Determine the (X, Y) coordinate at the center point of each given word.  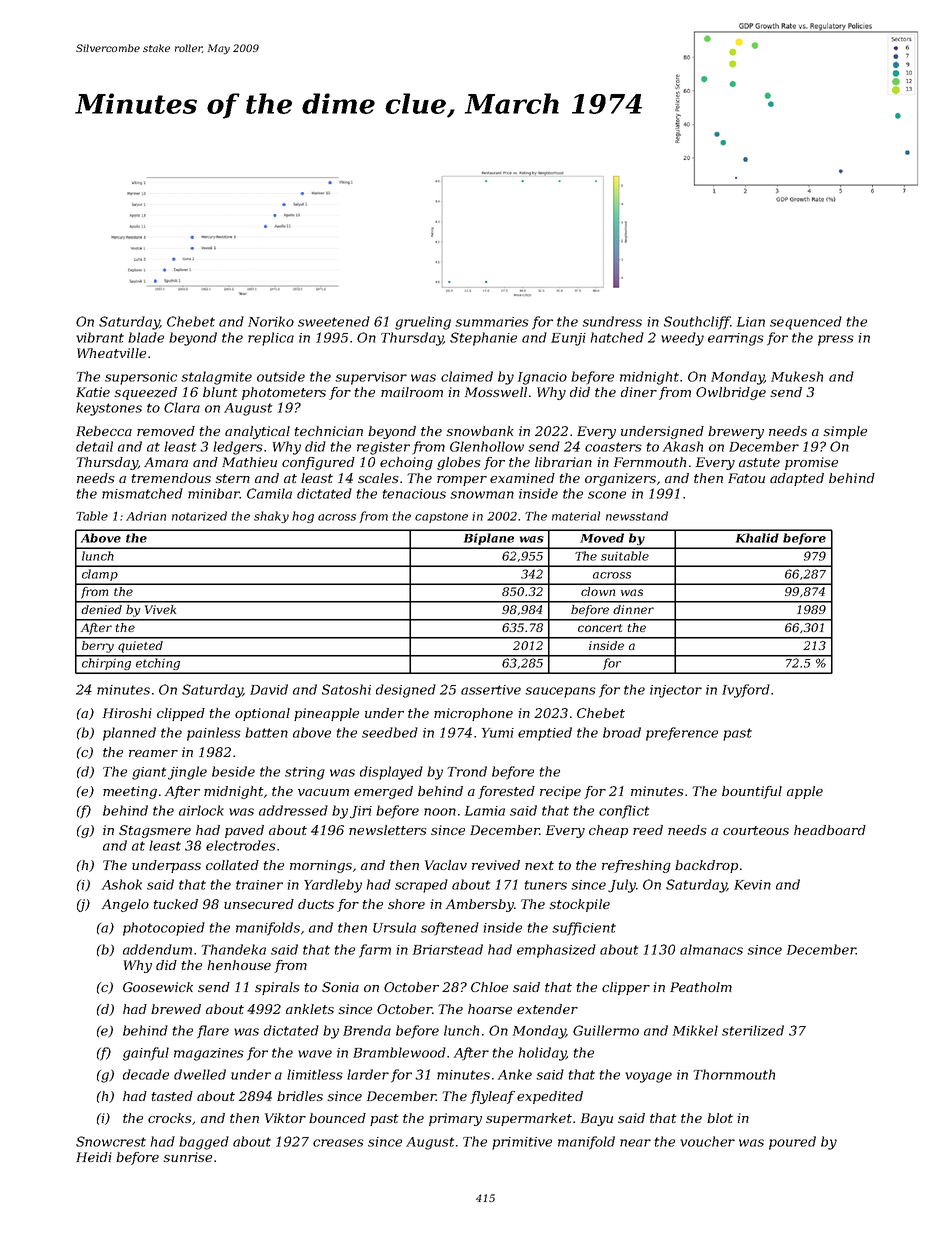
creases (338, 1143)
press (836, 340)
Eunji (568, 339)
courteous (756, 830)
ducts (316, 904)
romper (462, 481)
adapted (797, 479)
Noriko (271, 321)
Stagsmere (155, 831)
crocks (169, 1118)
